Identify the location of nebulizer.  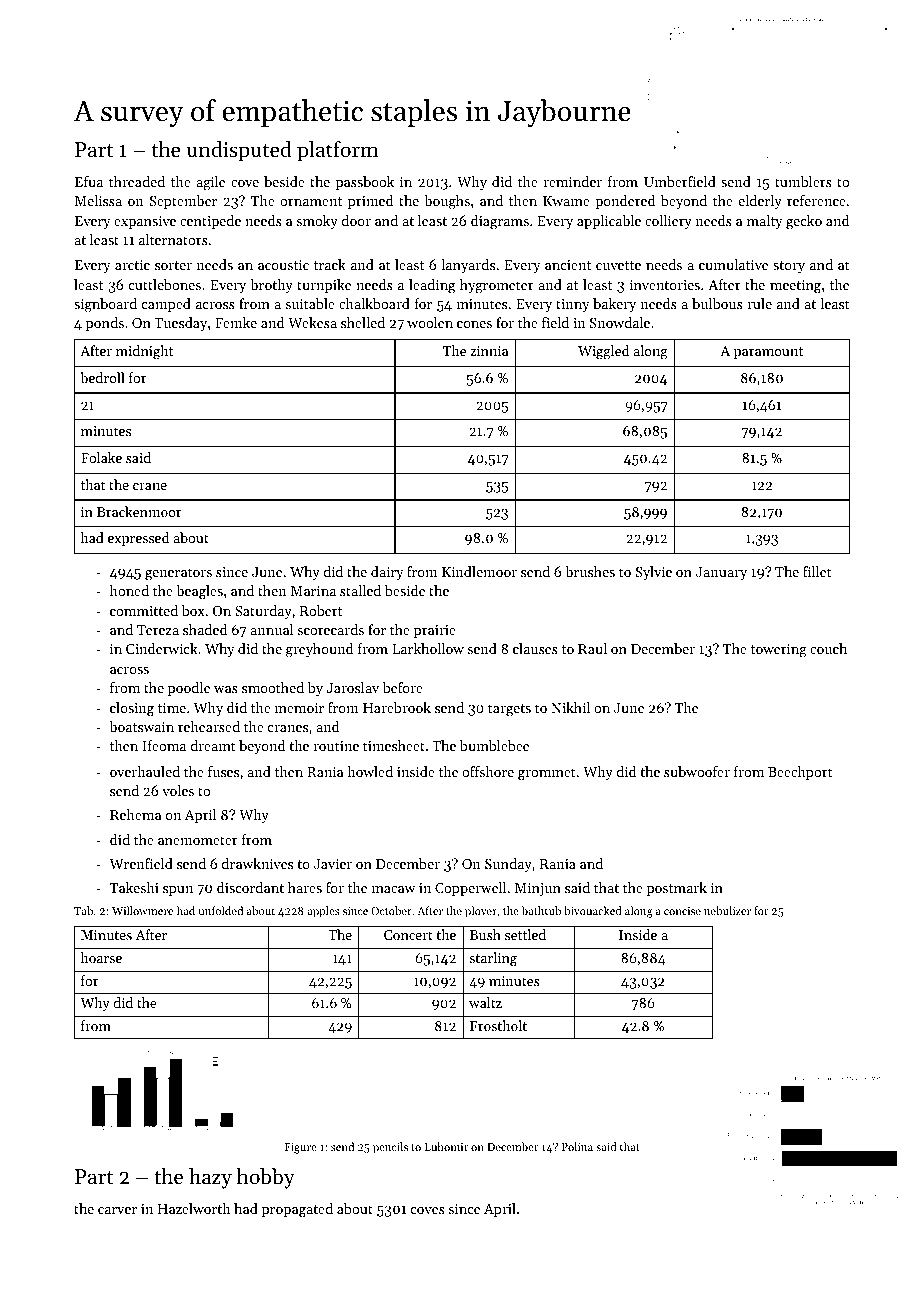
(727, 910).
